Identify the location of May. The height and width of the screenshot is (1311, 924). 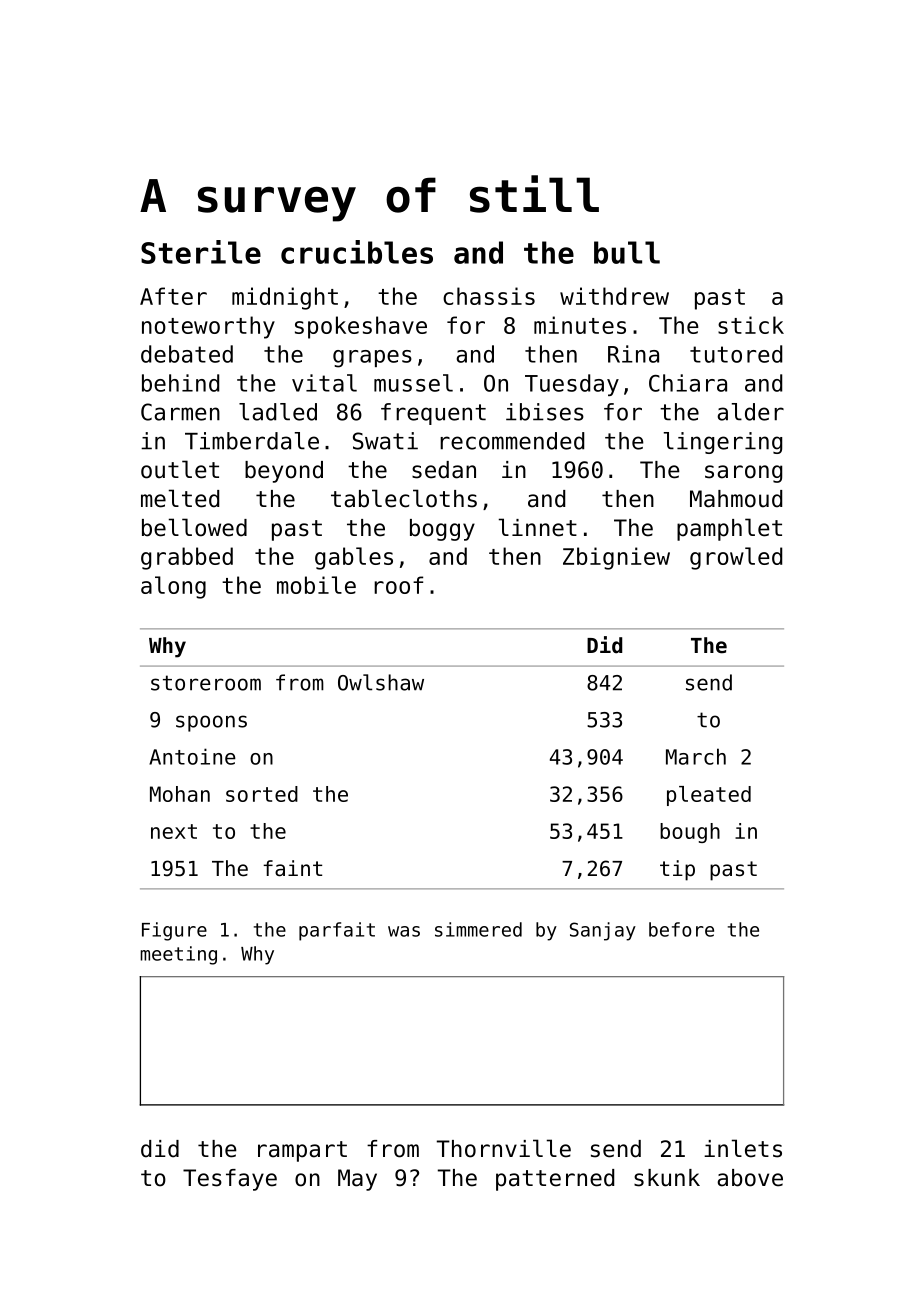
(357, 1180).
